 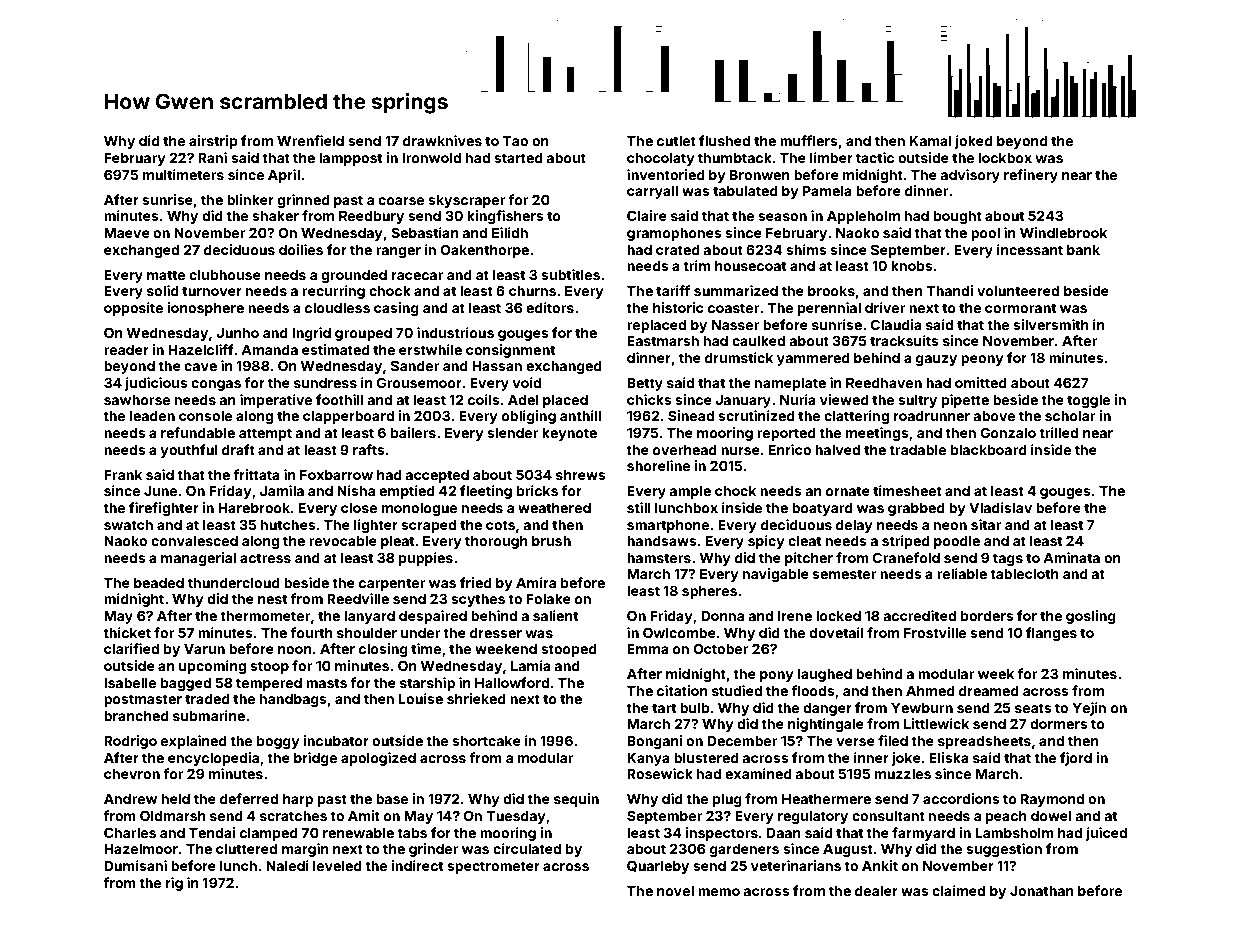 I want to click on Maeve, so click(x=127, y=233).
